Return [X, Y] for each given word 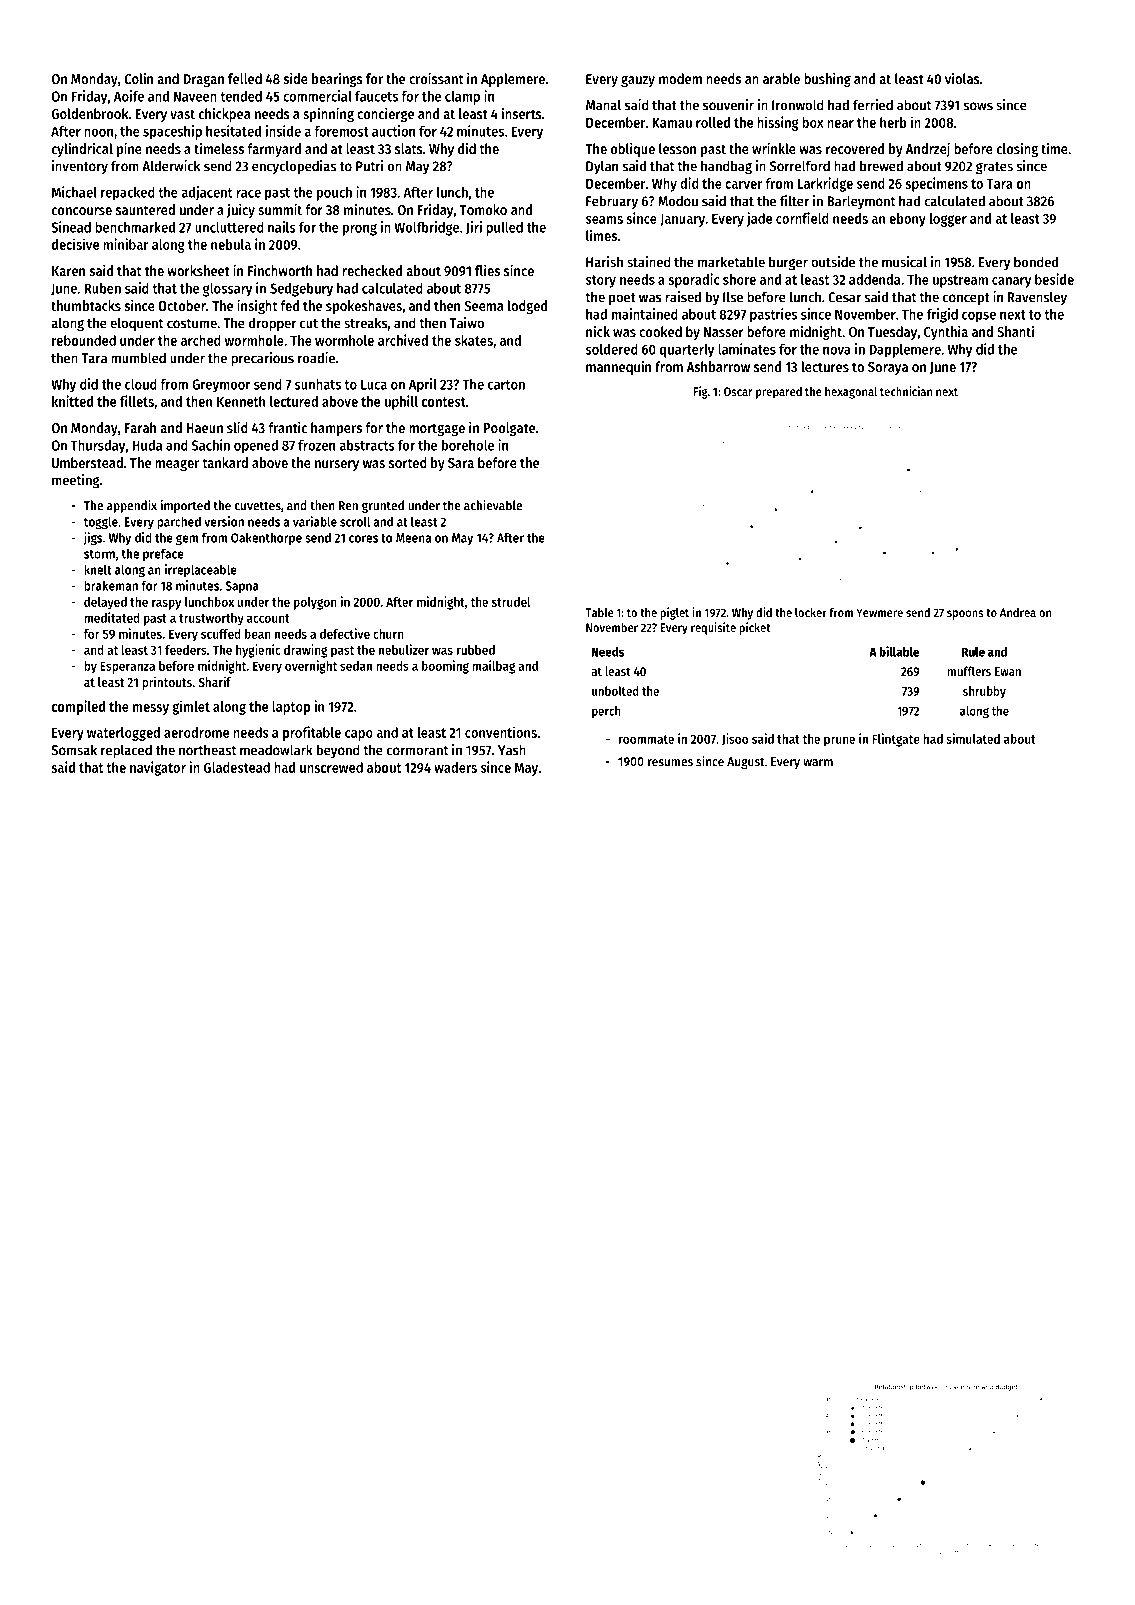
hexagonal [851, 393]
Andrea [1018, 612]
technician [906, 391]
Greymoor [221, 386]
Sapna [242, 587]
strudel [511, 602]
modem [680, 78]
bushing [827, 79]
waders [455, 767]
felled [245, 78]
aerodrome [196, 732]
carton [506, 385]
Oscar [738, 391]
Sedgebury [301, 290]
